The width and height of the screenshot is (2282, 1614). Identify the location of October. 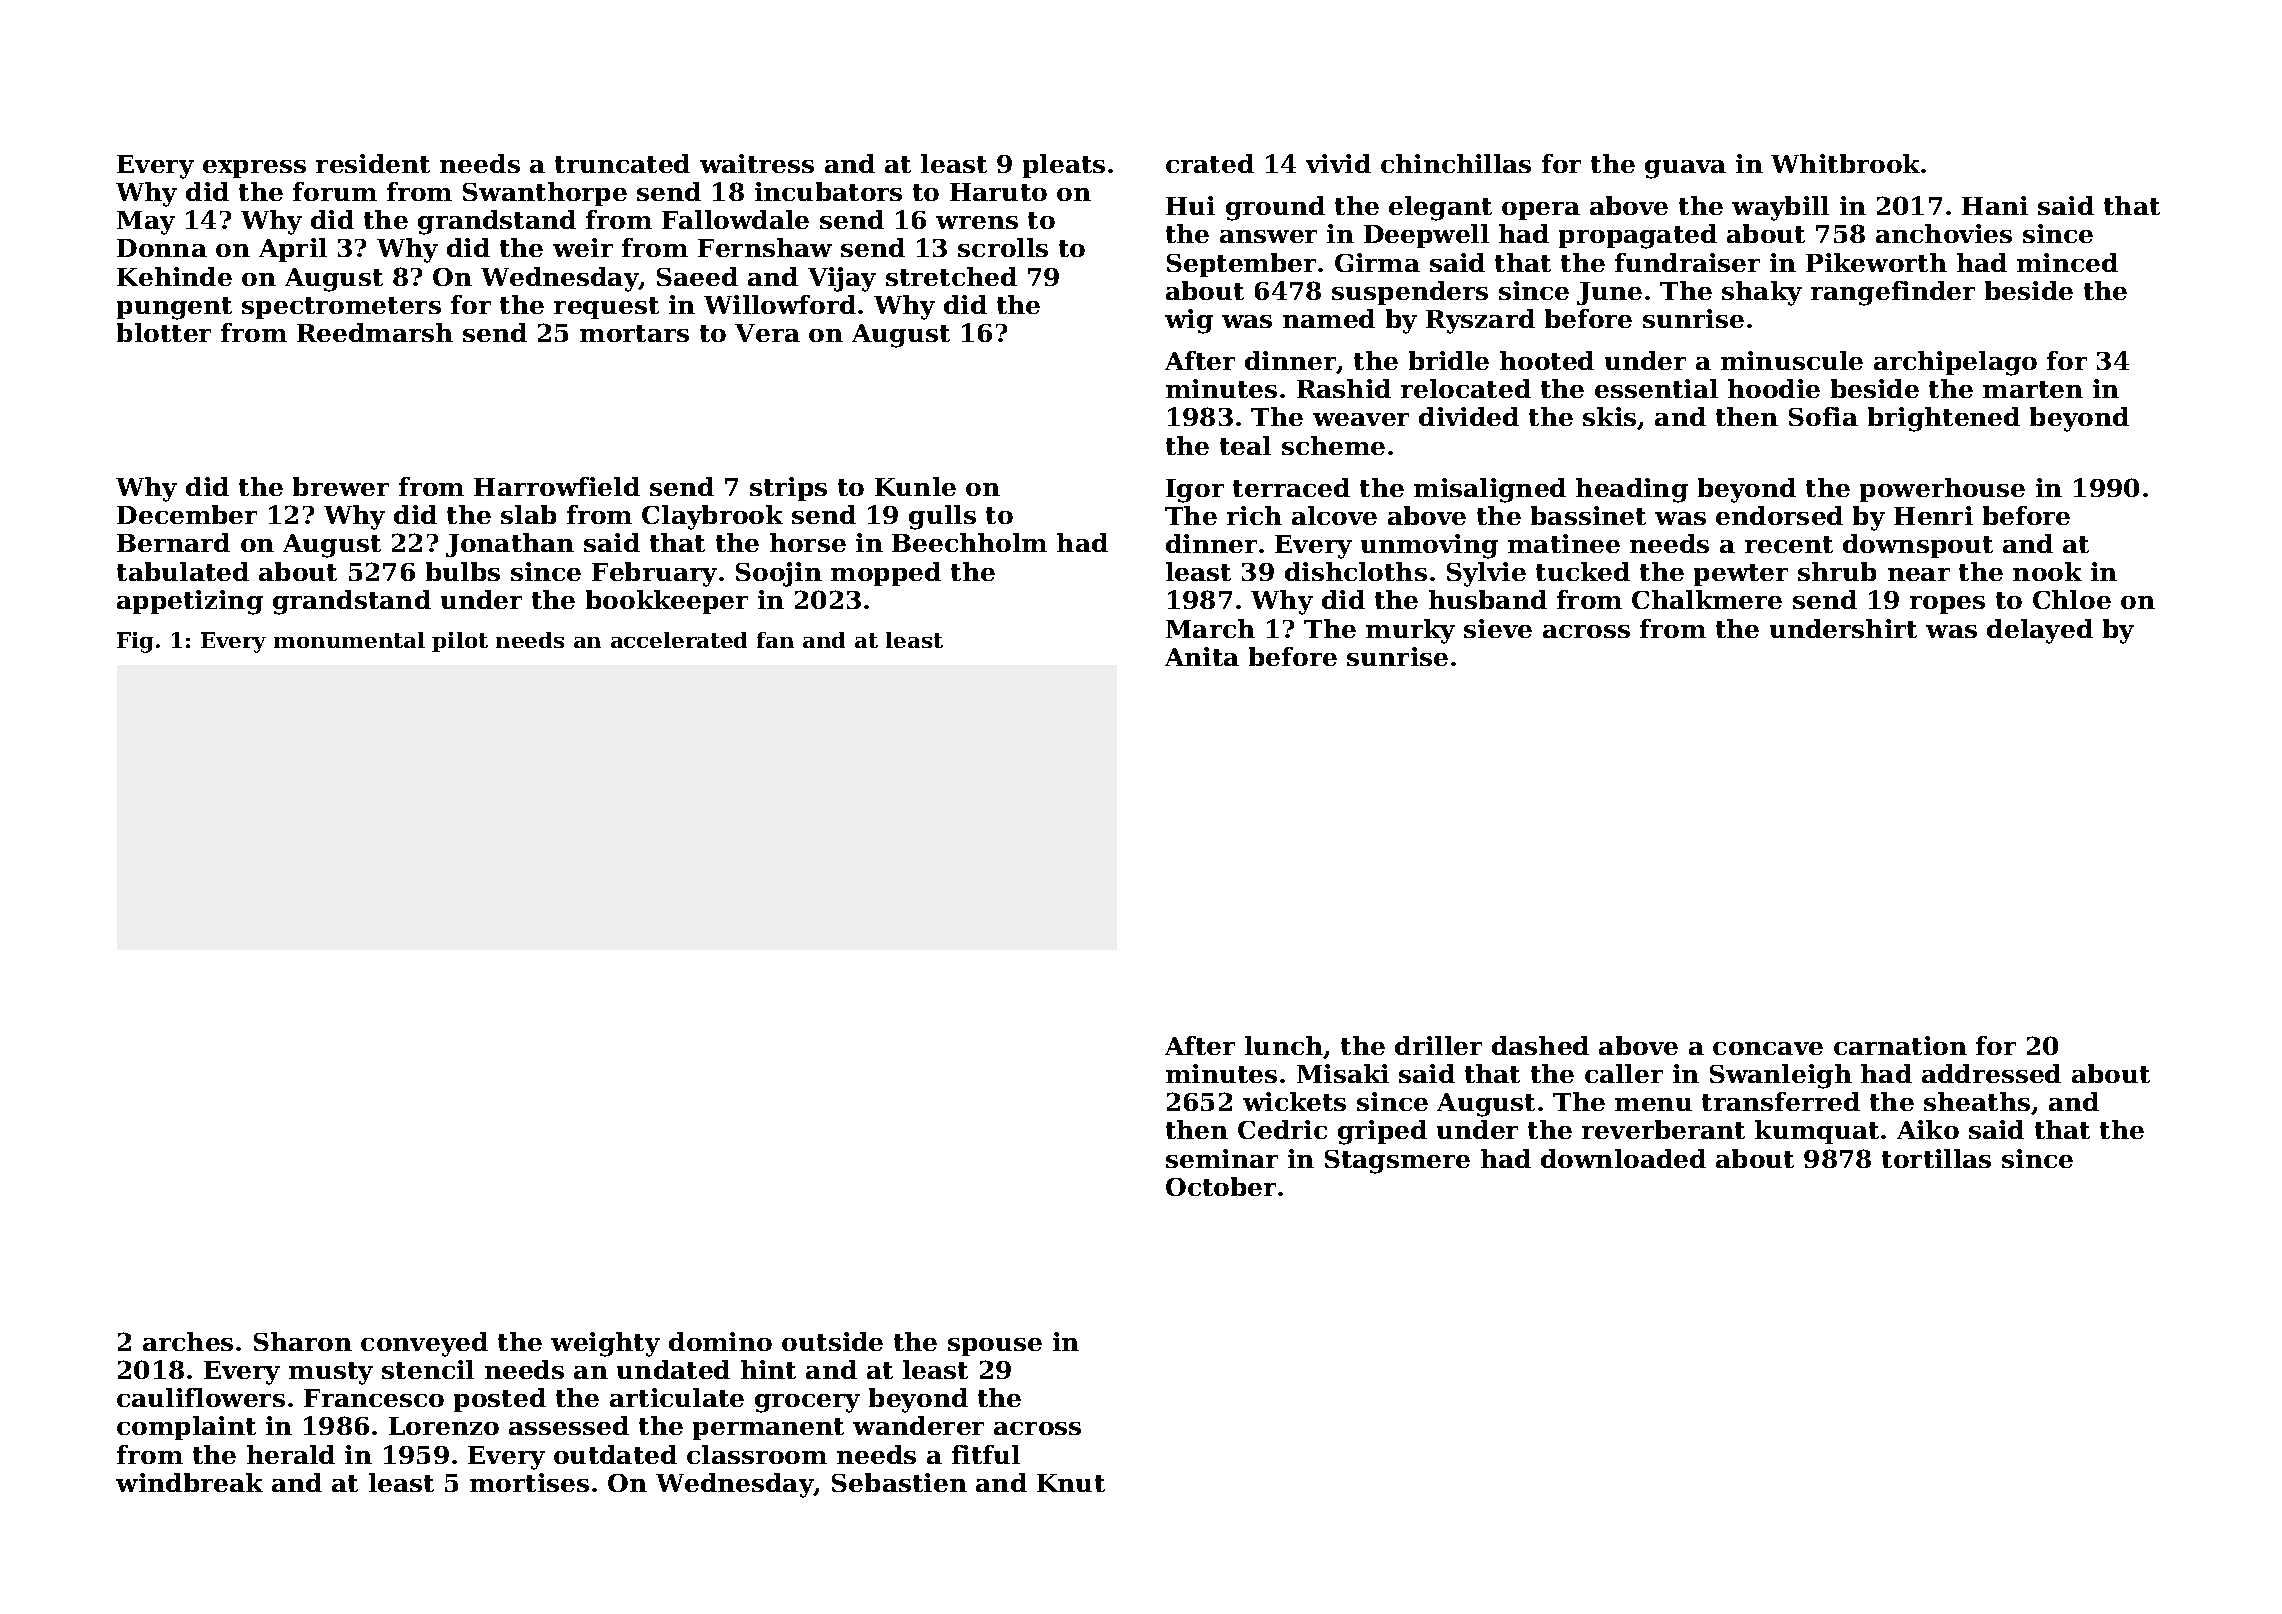
(1221, 1186).
